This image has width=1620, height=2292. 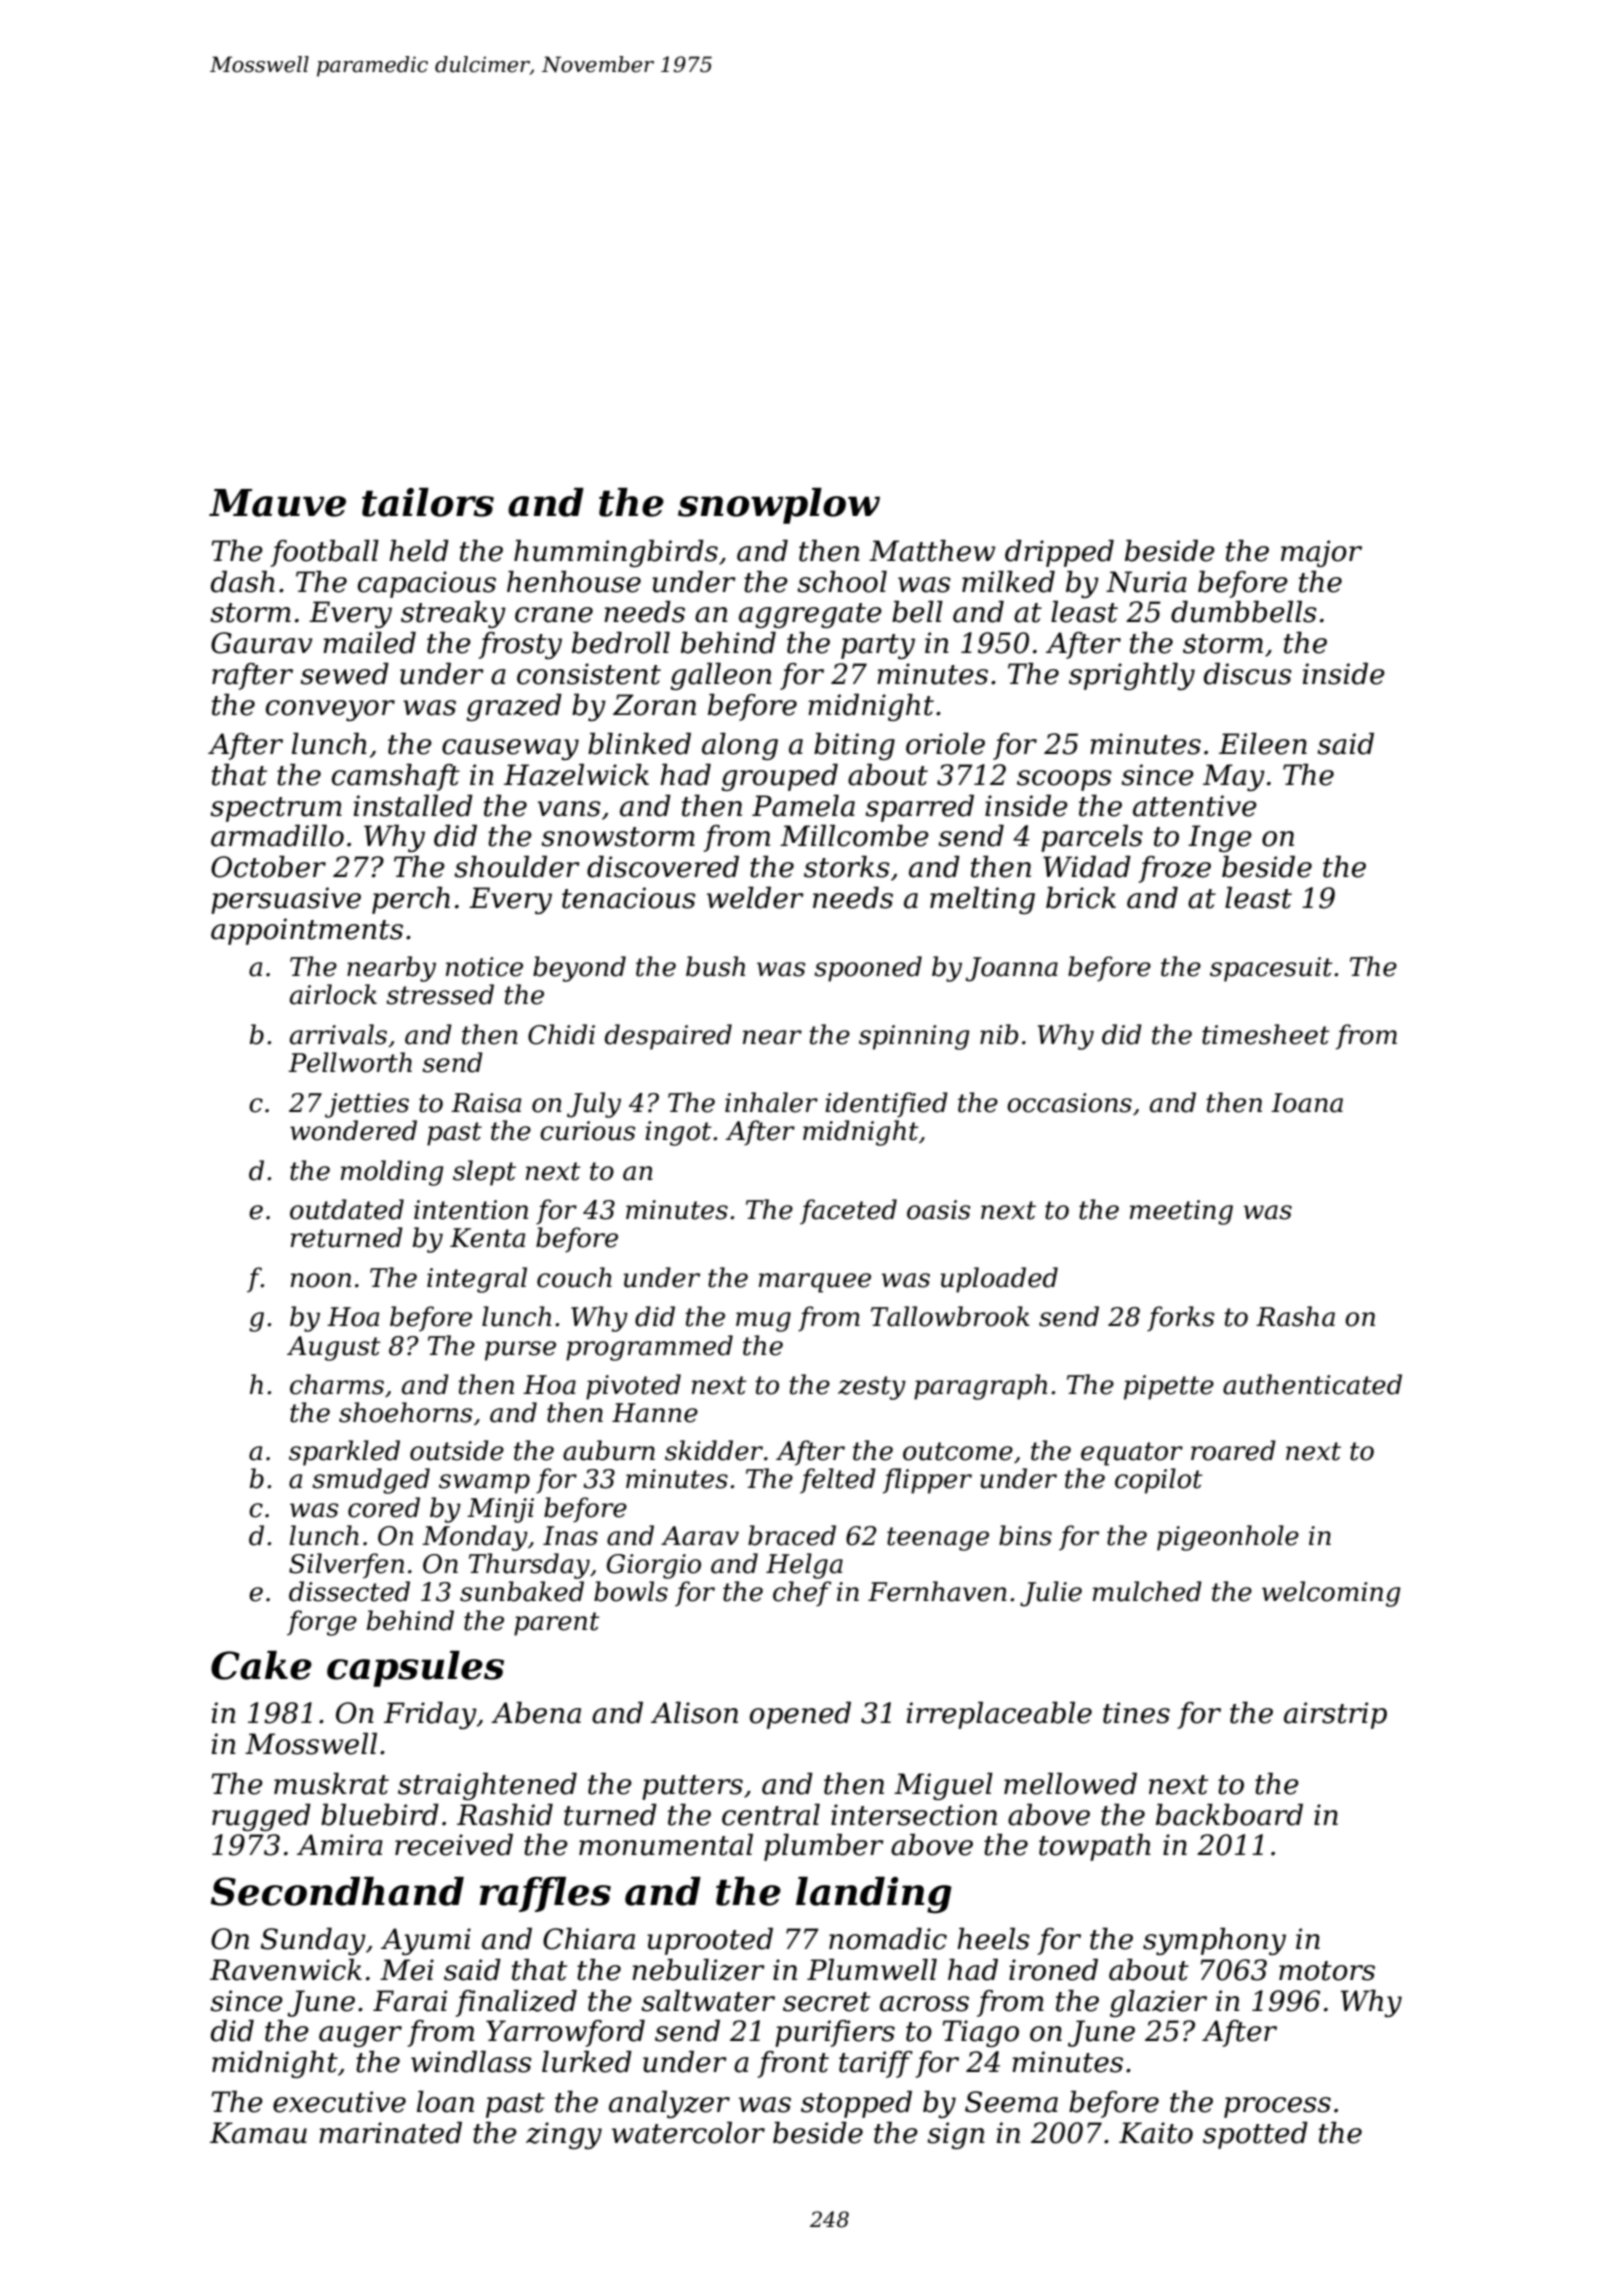 What do you see at coordinates (1271, 969) in the image?
I see `spacesuit` at bounding box center [1271, 969].
